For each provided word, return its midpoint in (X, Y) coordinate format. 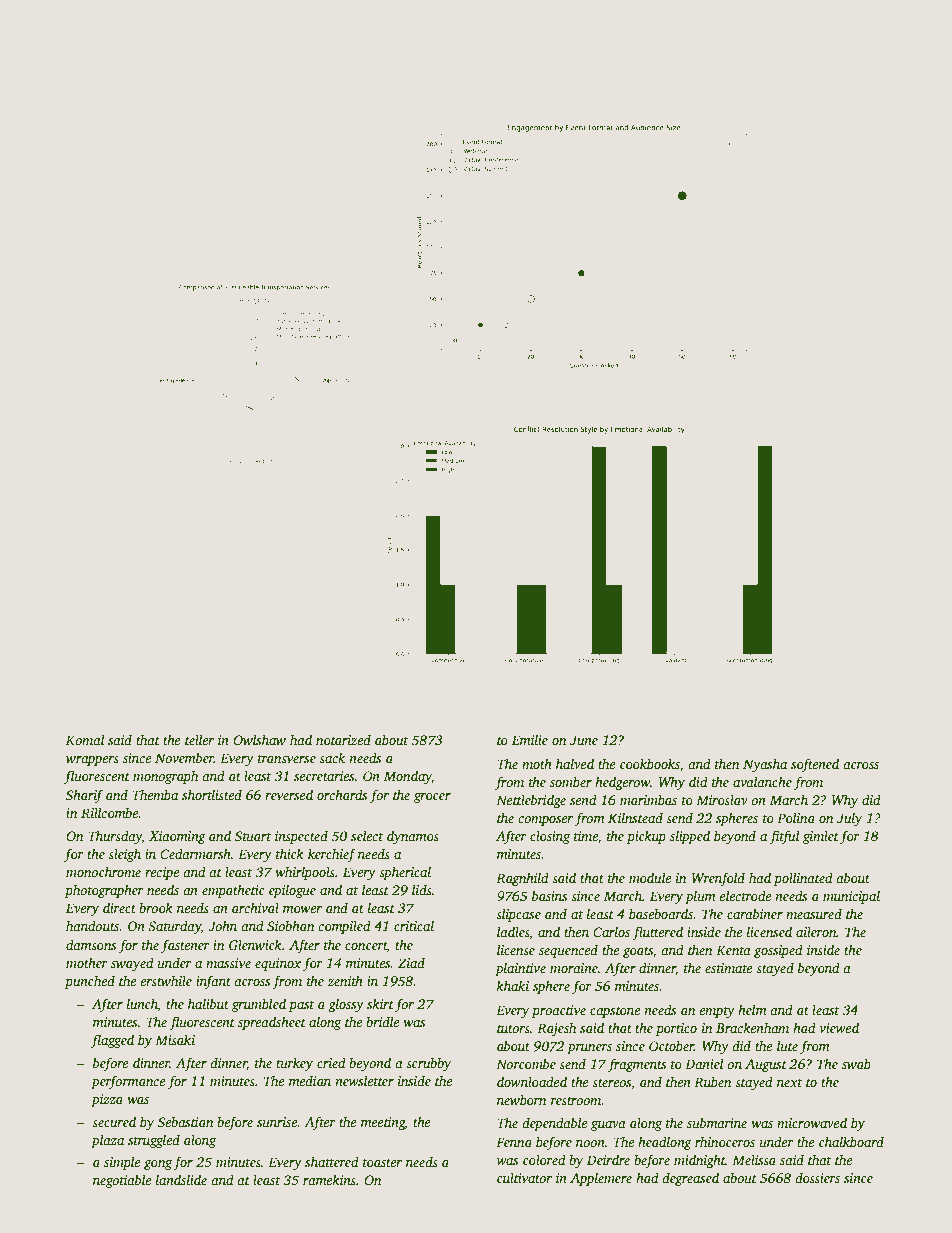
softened (815, 765)
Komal (85, 739)
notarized (343, 739)
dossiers (817, 1177)
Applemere (601, 1179)
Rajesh (556, 1029)
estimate (728, 968)
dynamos (413, 837)
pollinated (803, 879)
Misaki (175, 1039)
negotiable (122, 1181)
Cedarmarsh (195, 853)
